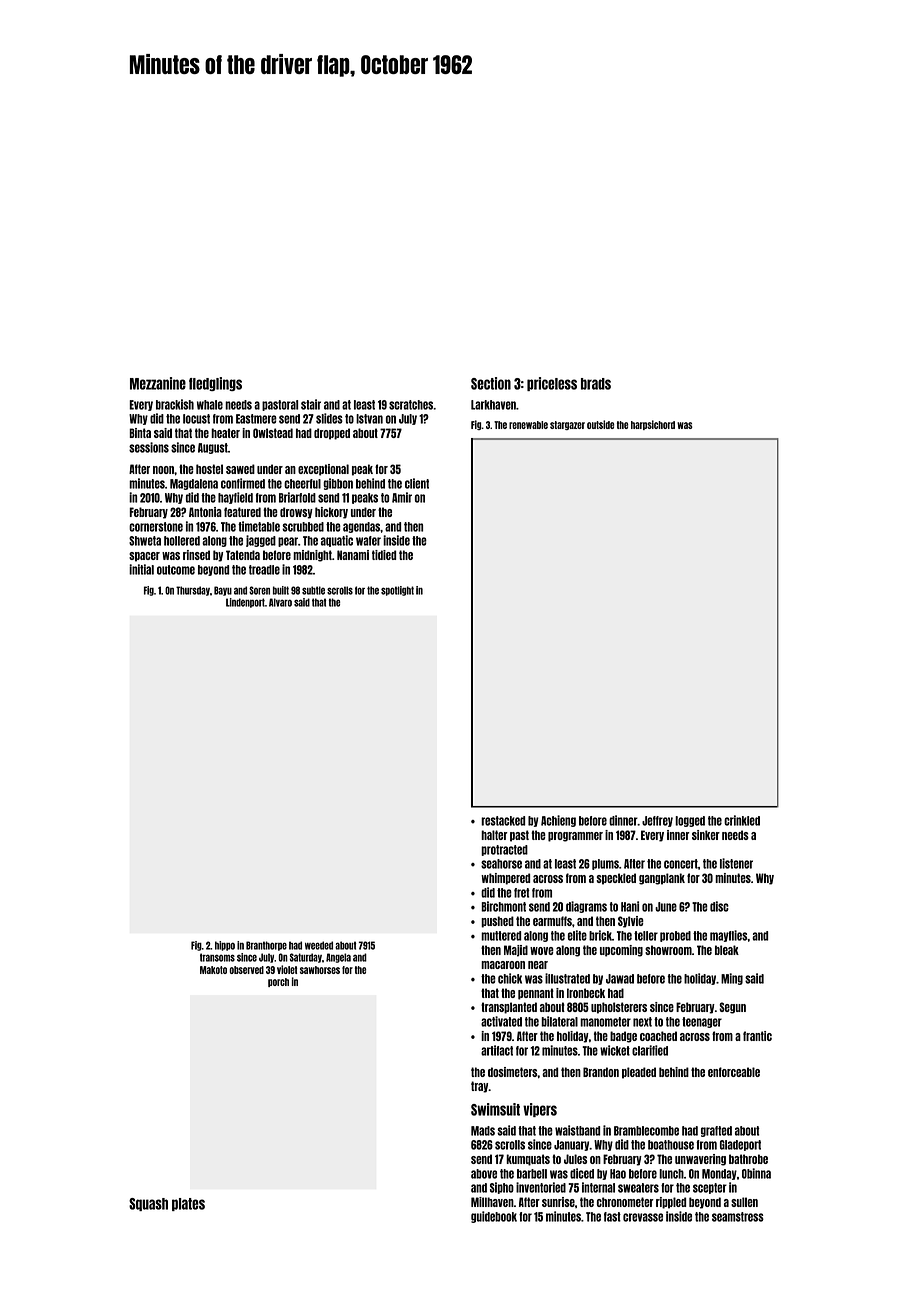 The height and width of the screenshot is (1316, 908). Describe the element at coordinates (278, 982) in the screenshot. I see `porch` at that location.
